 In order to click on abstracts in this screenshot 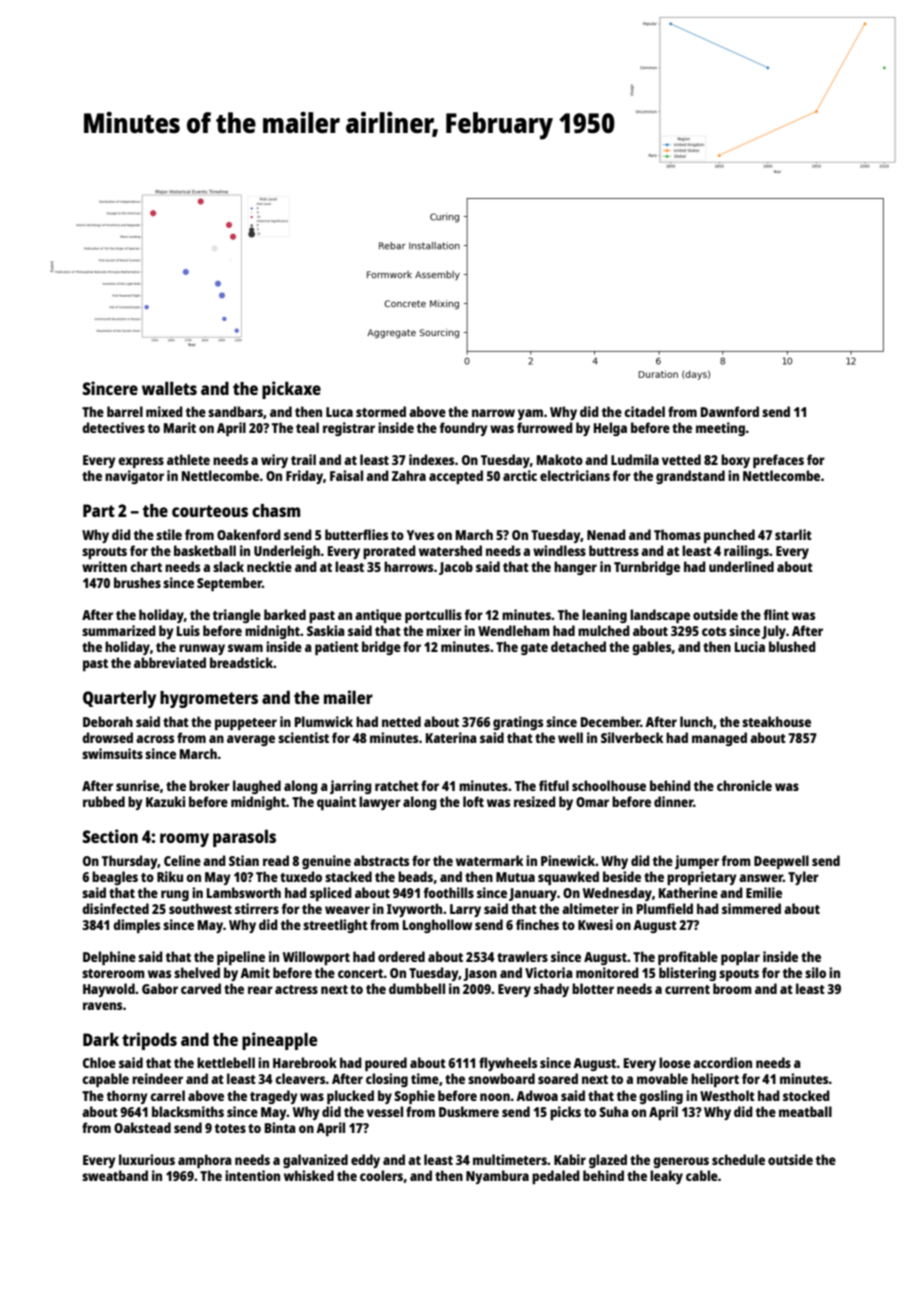, I will do `click(381, 860)`.
